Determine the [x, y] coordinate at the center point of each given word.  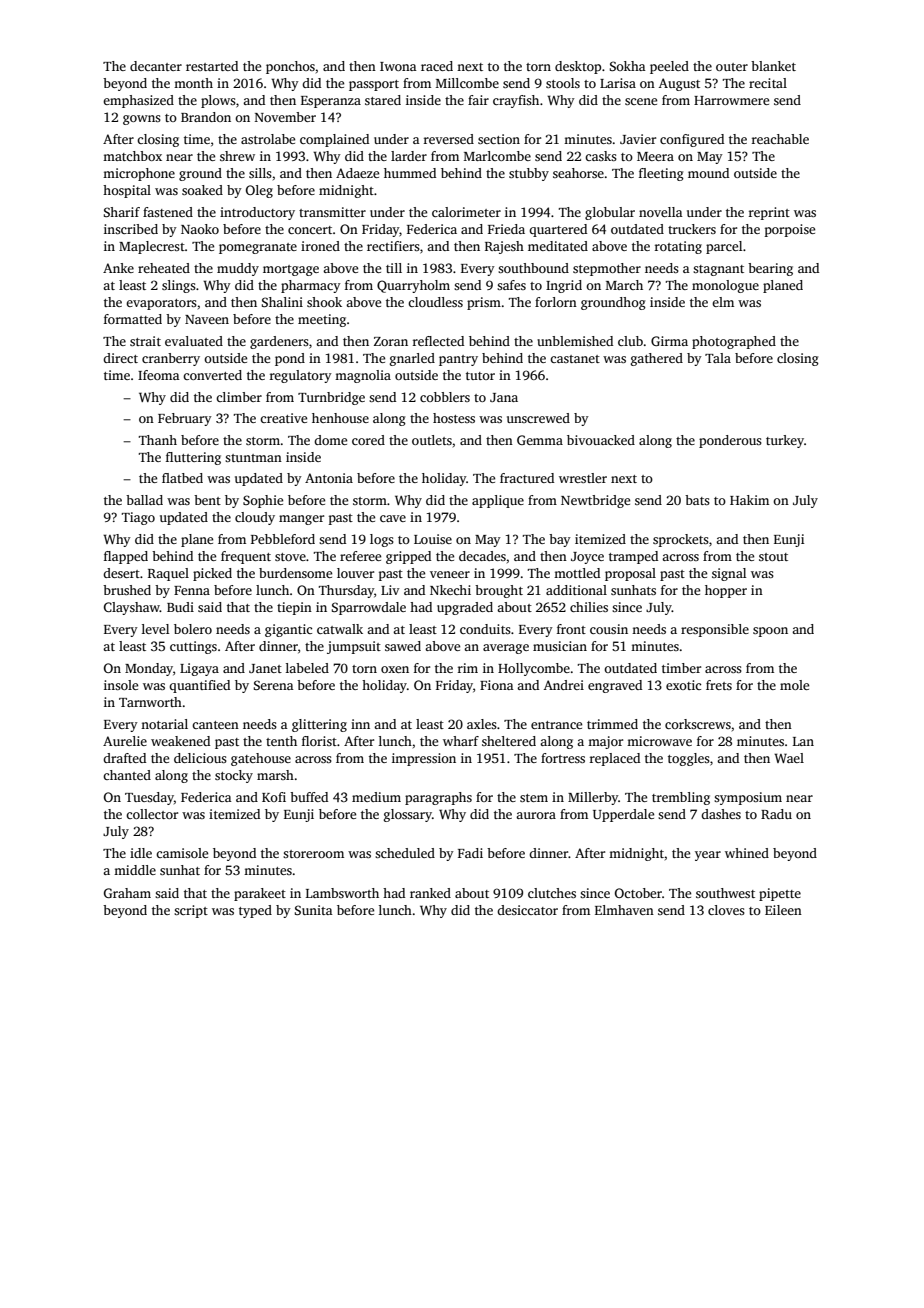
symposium [748, 798]
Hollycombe [534, 669]
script [191, 911]
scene [641, 101]
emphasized [138, 101]
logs [382, 540]
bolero [193, 629]
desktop [578, 67]
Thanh [158, 440]
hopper [726, 591]
